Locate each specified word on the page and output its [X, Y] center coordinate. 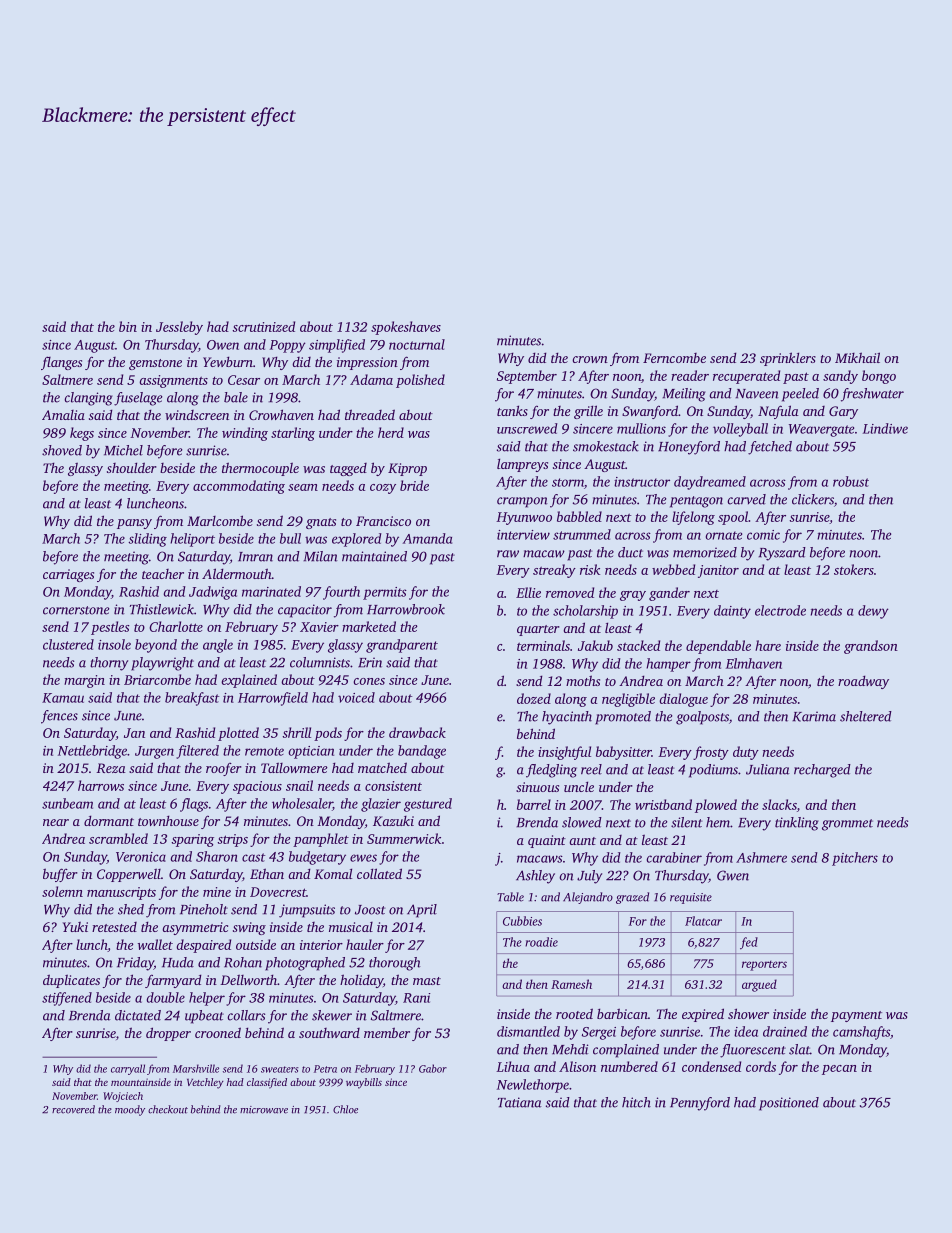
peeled [800, 395]
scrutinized [263, 326]
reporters [764, 966]
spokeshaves [406, 328]
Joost [370, 910]
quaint [547, 841]
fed [749, 943]
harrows [101, 785]
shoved [62, 450]
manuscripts [121, 893]
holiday [361, 981]
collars [246, 1015]
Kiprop [407, 469]
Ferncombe [674, 358]
